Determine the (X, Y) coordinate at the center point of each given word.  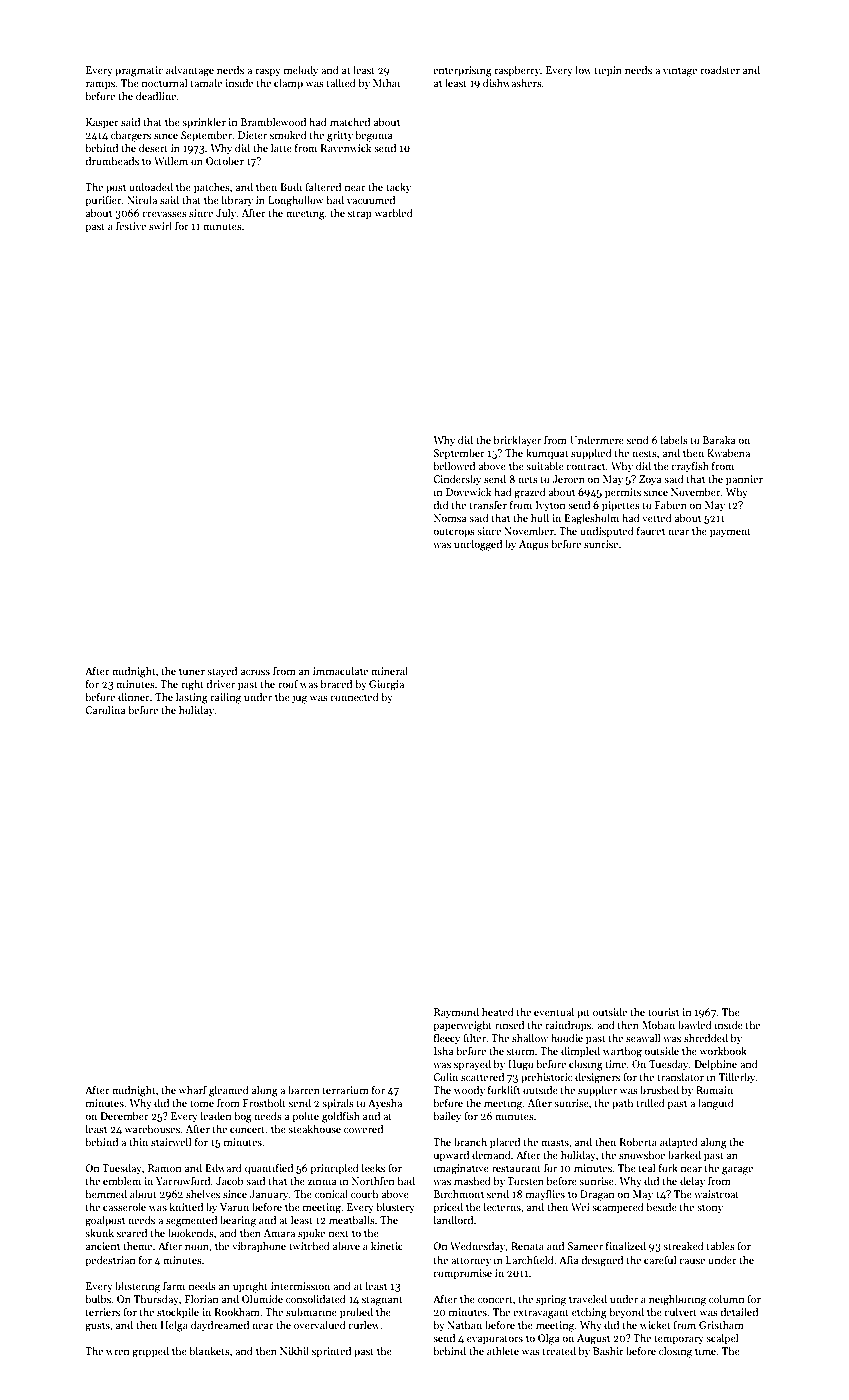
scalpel (722, 1338)
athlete (503, 1350)
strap (360, 215)
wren (118, 1352)
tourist (663, 1012)
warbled (394, 212)
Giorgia (386, 685)
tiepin (608, 71)
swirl (160, 226)
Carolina (105, 709)
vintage (680, 71)
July (226, 213)
